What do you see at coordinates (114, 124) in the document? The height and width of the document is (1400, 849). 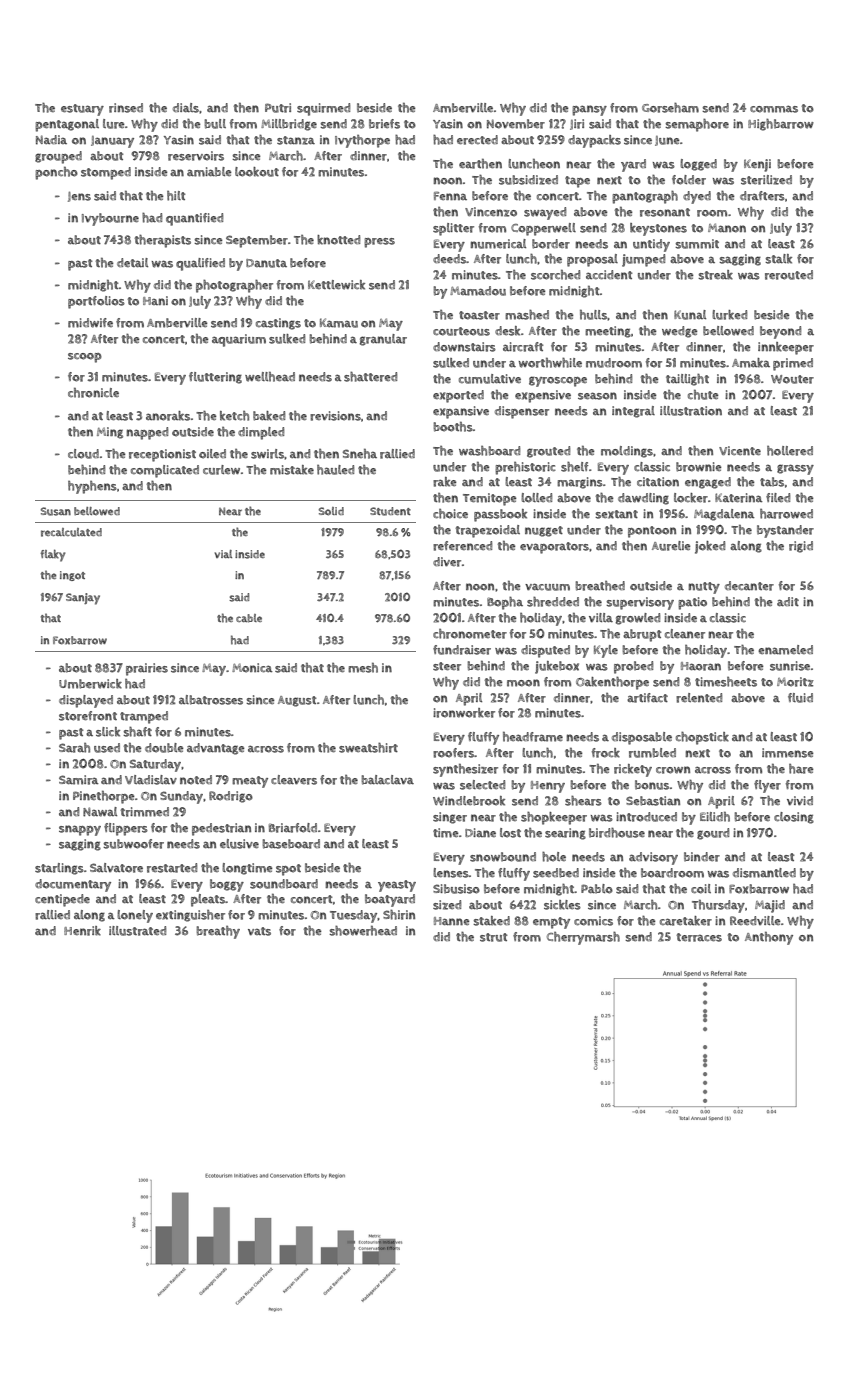 I see `lure` at bounding box center [114, 124].
